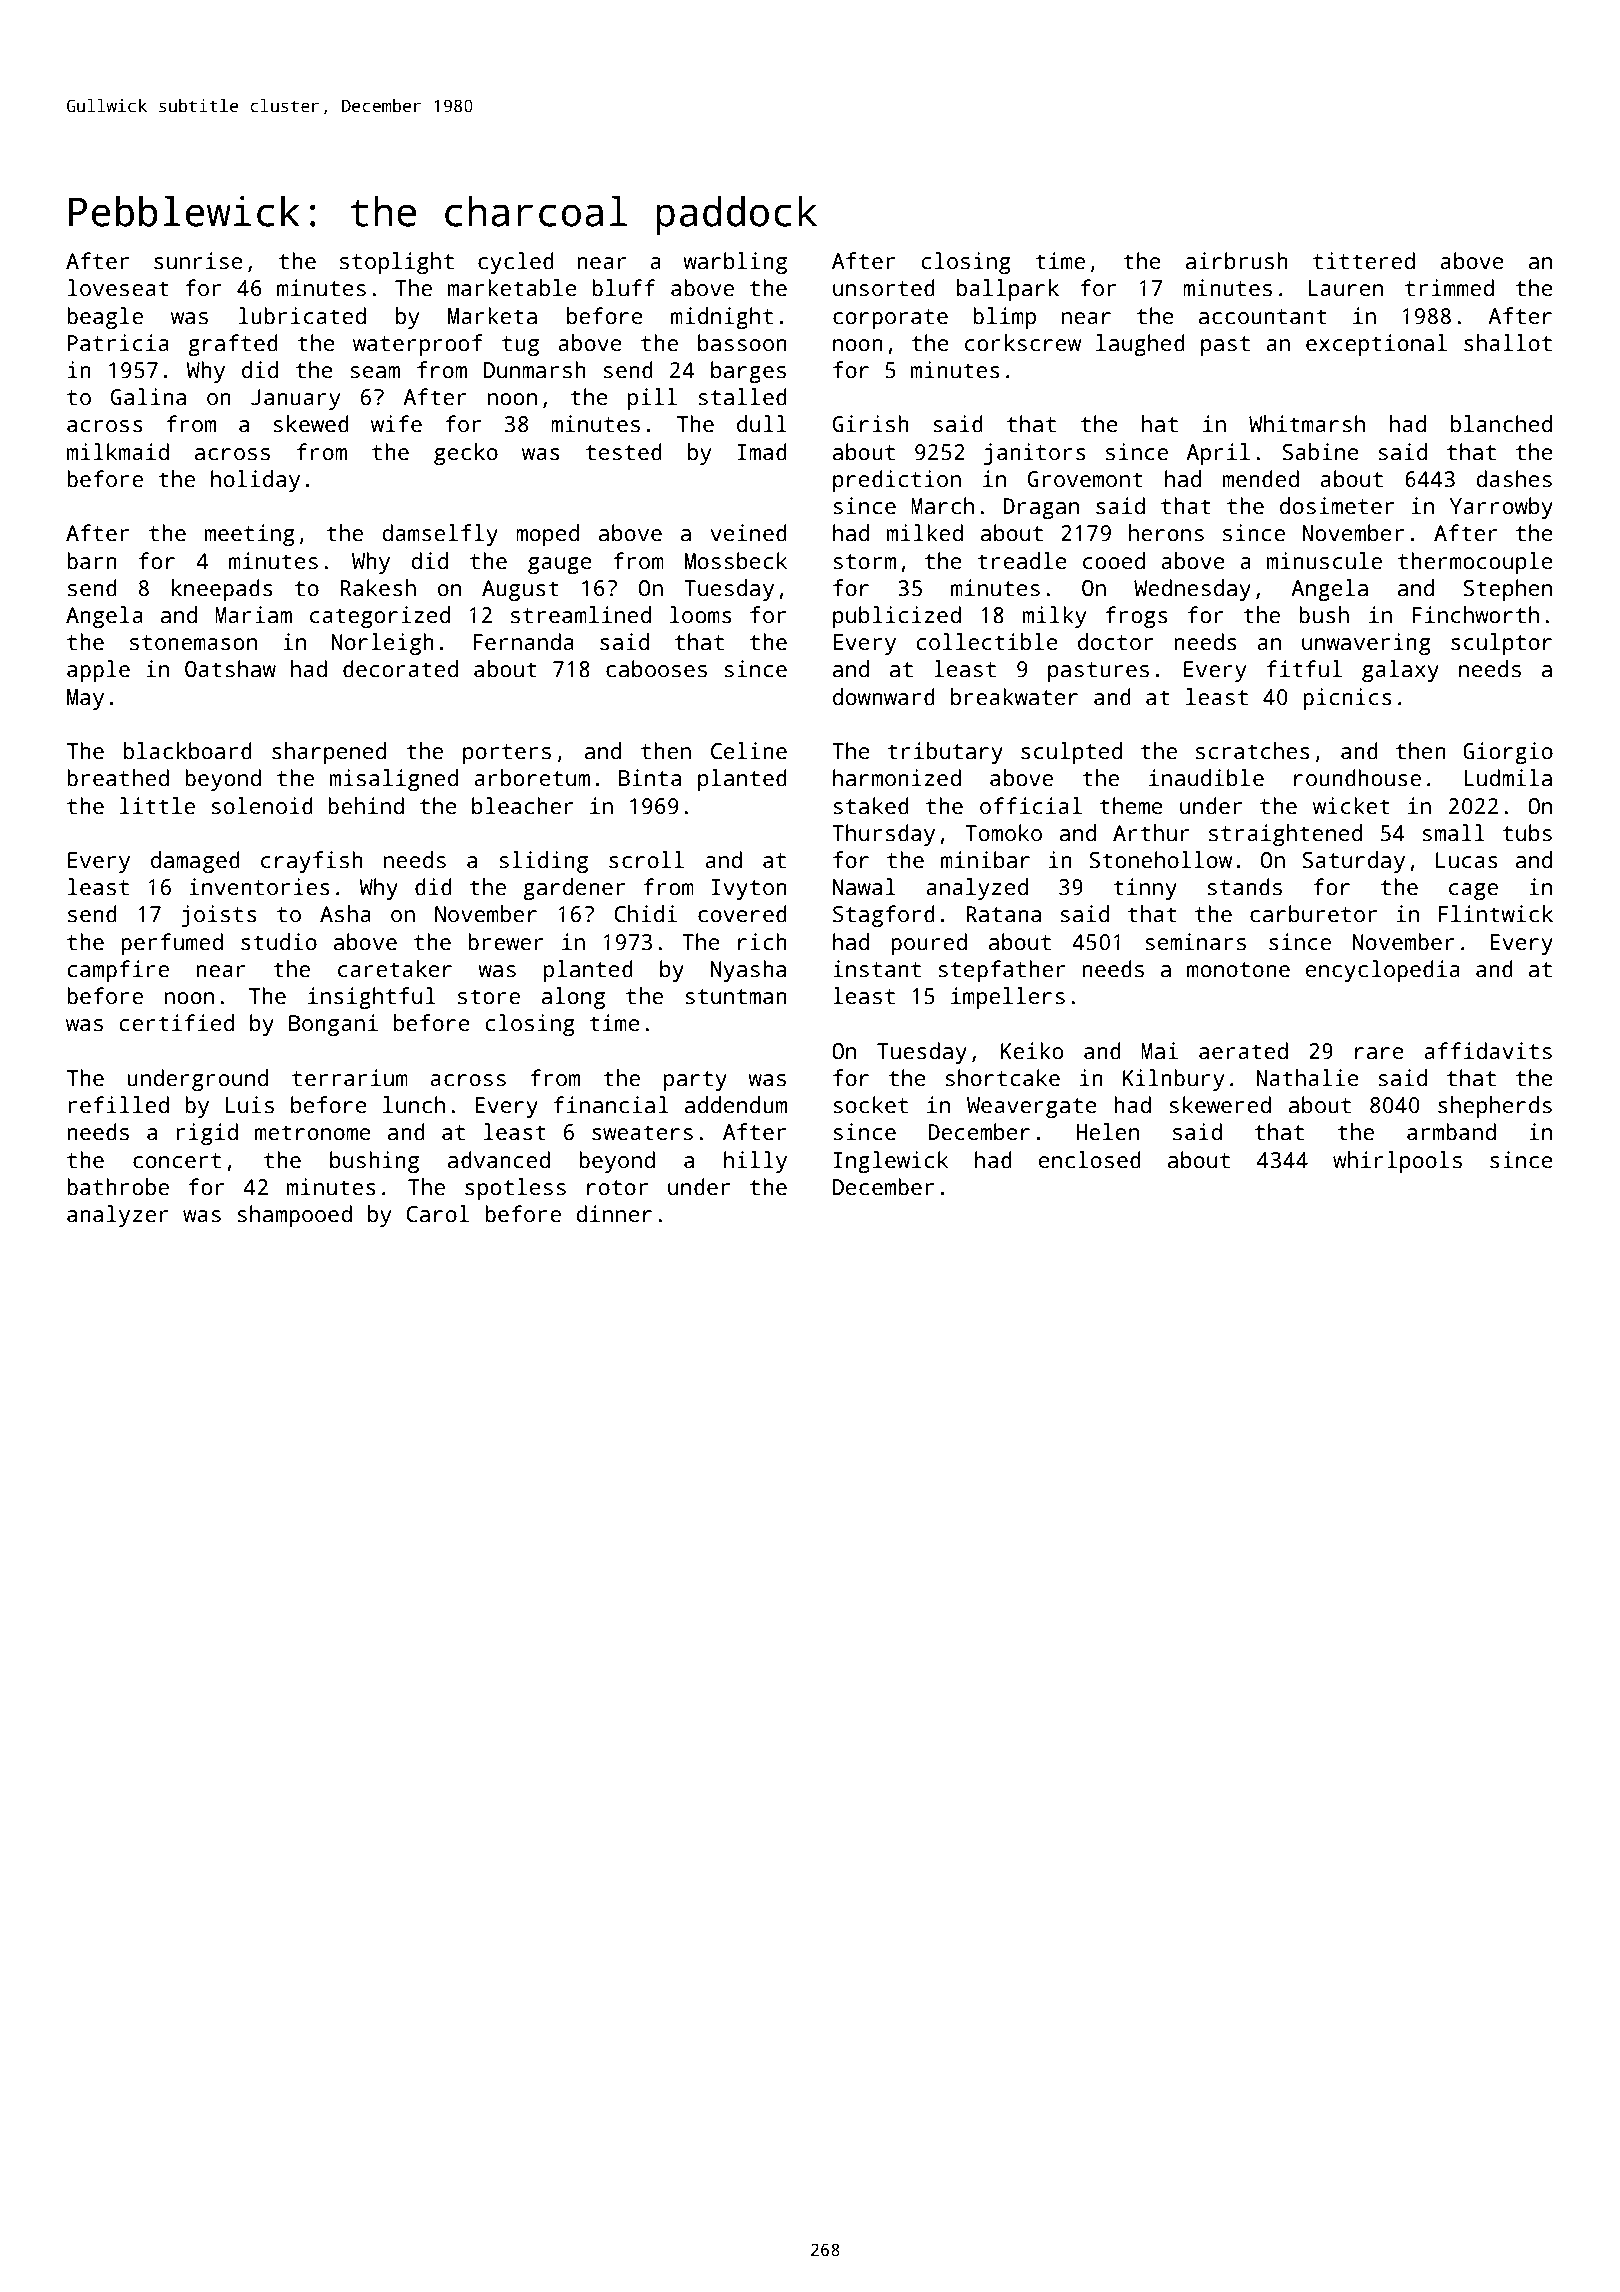 This screenshot has width=1620, height=2292. Describe the element at coordinates (1090, 1160) in the screenshot. I see `enclosed` at that location.
